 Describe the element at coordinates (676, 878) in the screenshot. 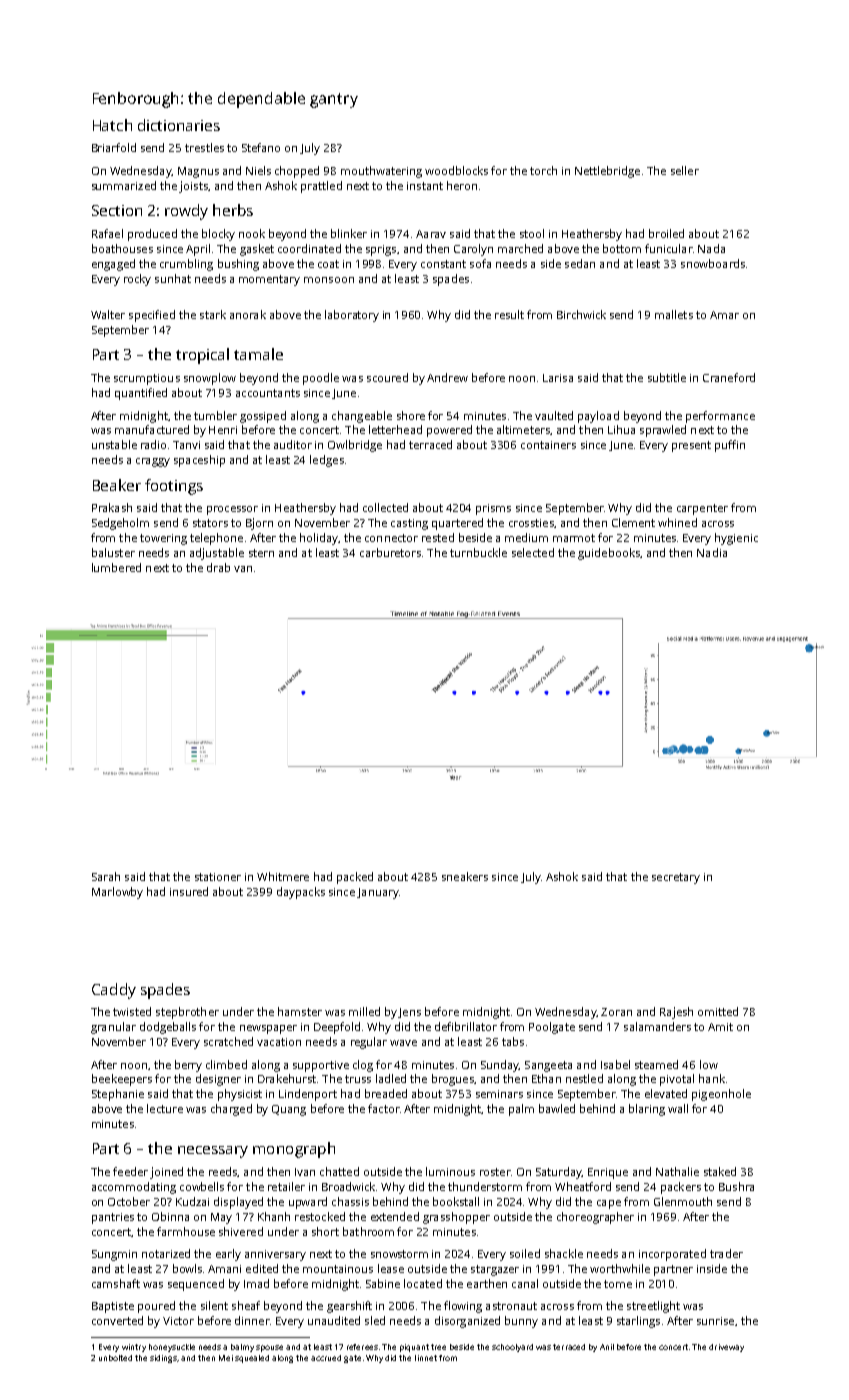

I see `secretary` at that location.
